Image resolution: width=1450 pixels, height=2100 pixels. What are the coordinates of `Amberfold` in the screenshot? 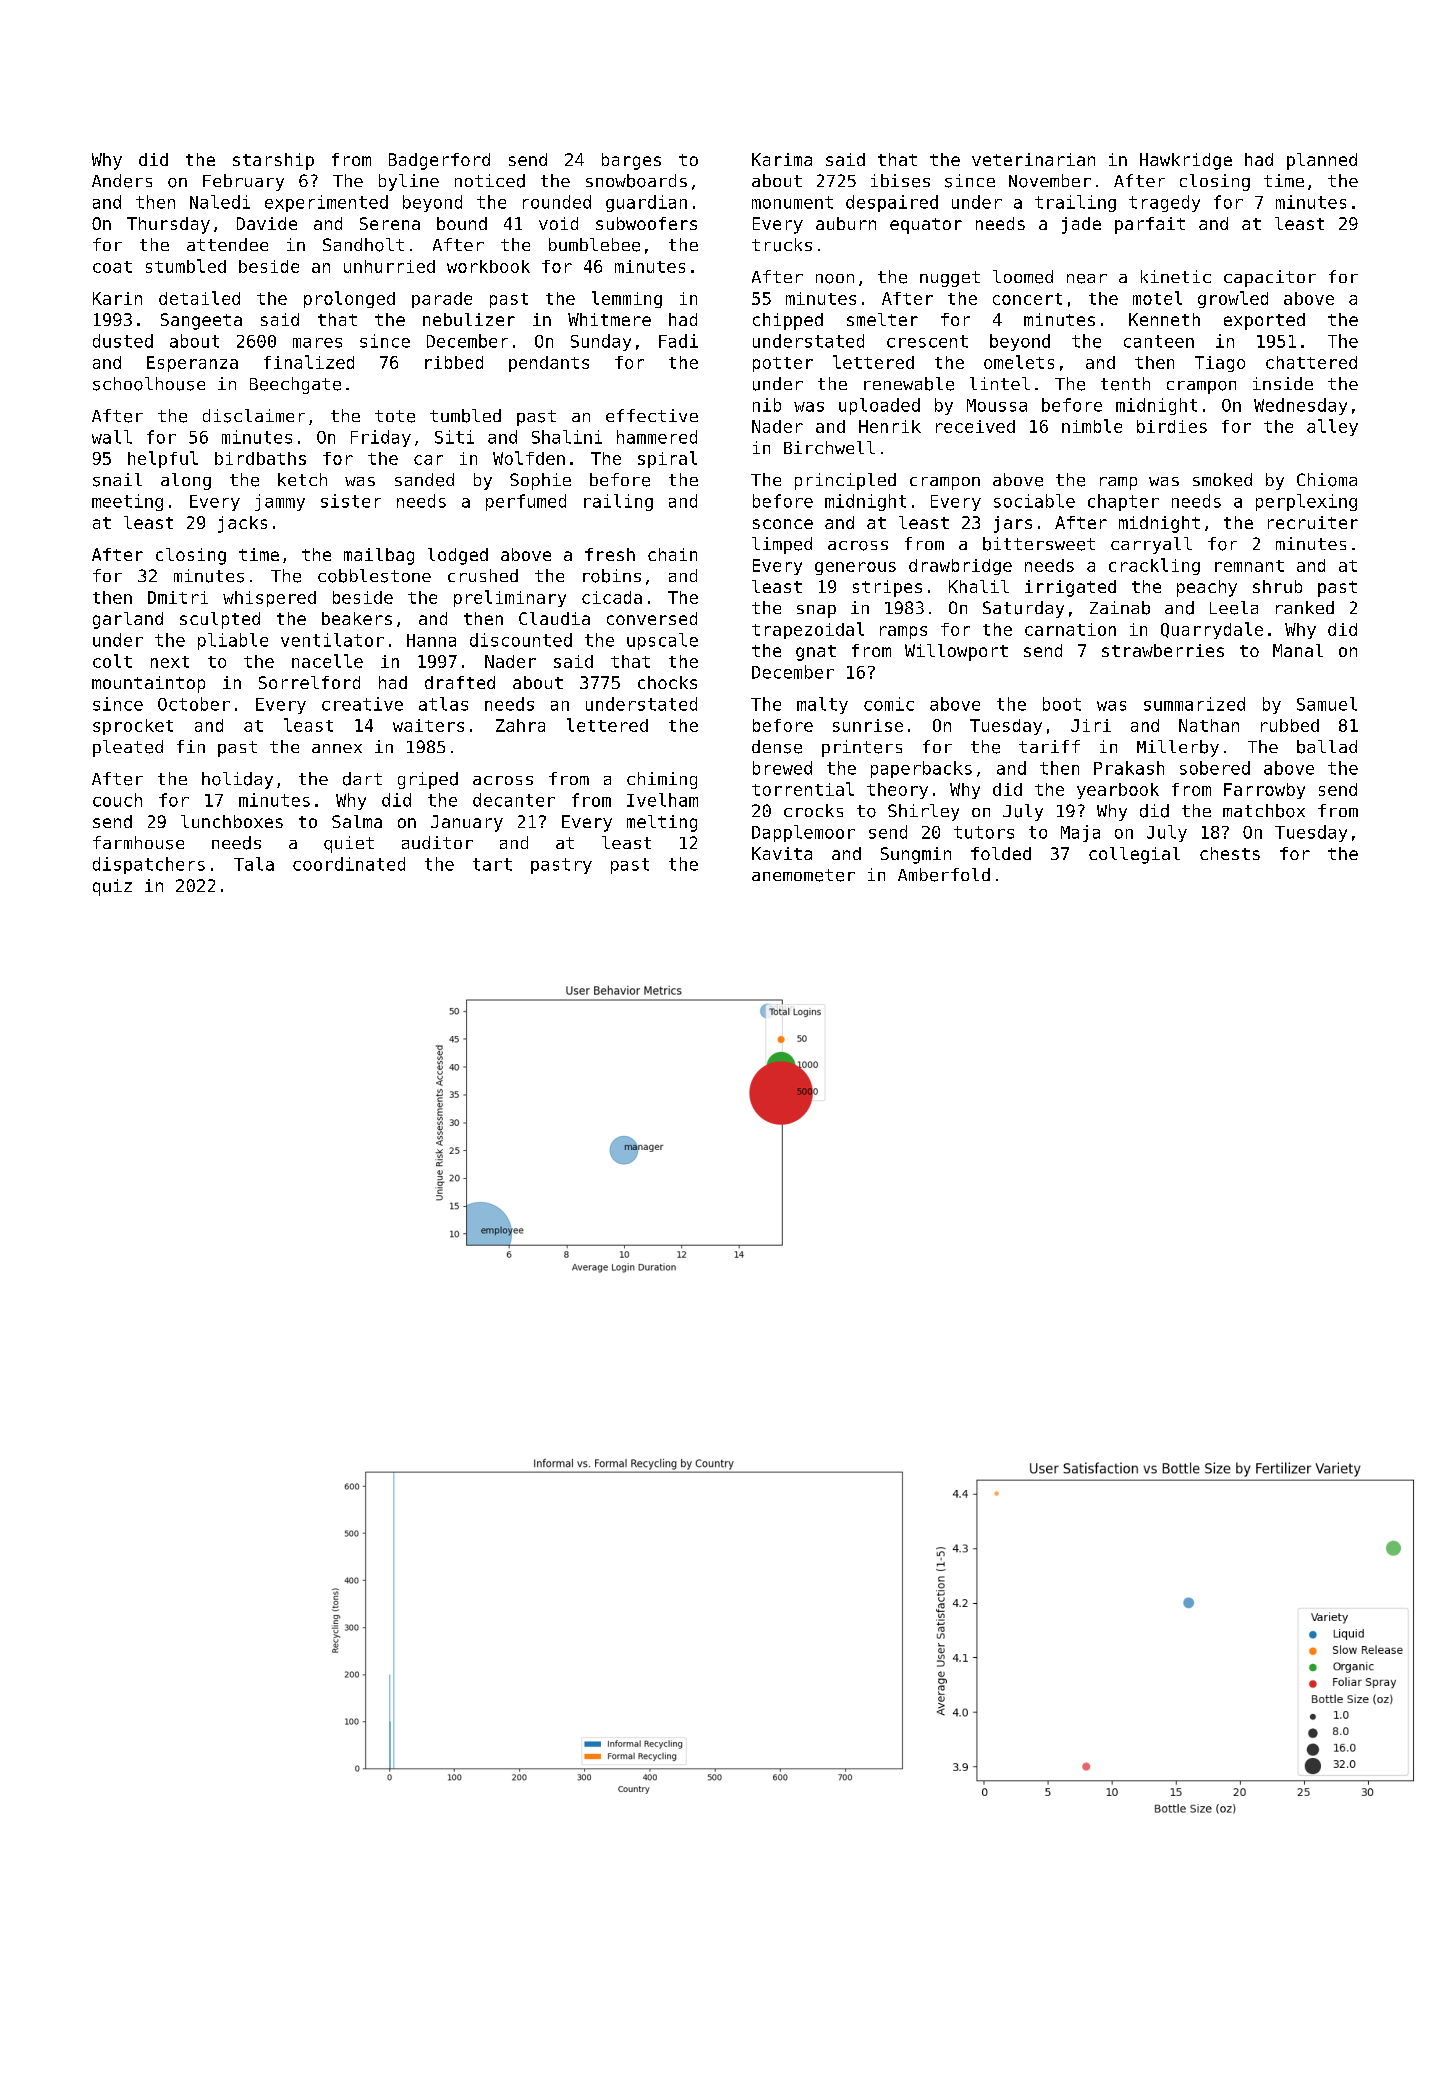 It's located at (944, 875).
